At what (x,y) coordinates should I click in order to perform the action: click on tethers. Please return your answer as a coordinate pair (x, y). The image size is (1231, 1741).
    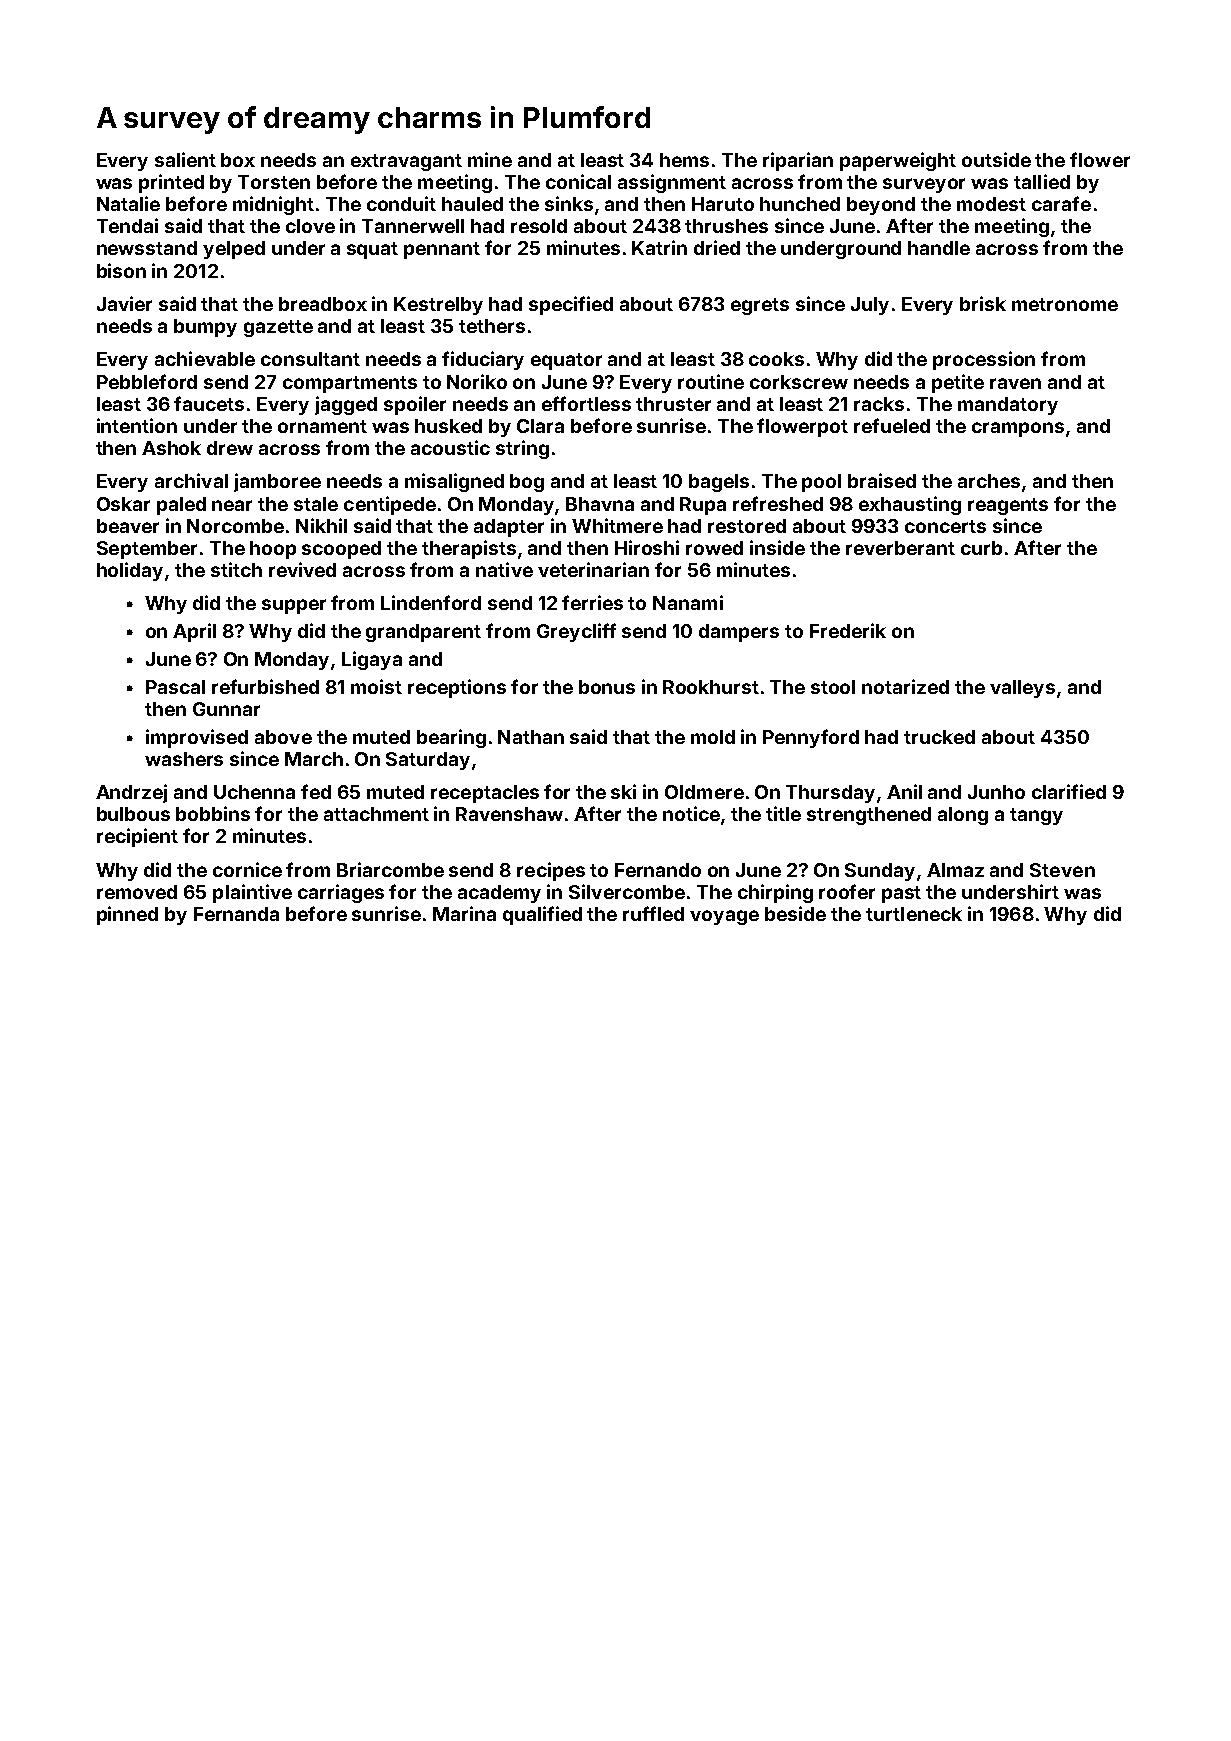
    Looking at the image, I should click on (492, 326).
